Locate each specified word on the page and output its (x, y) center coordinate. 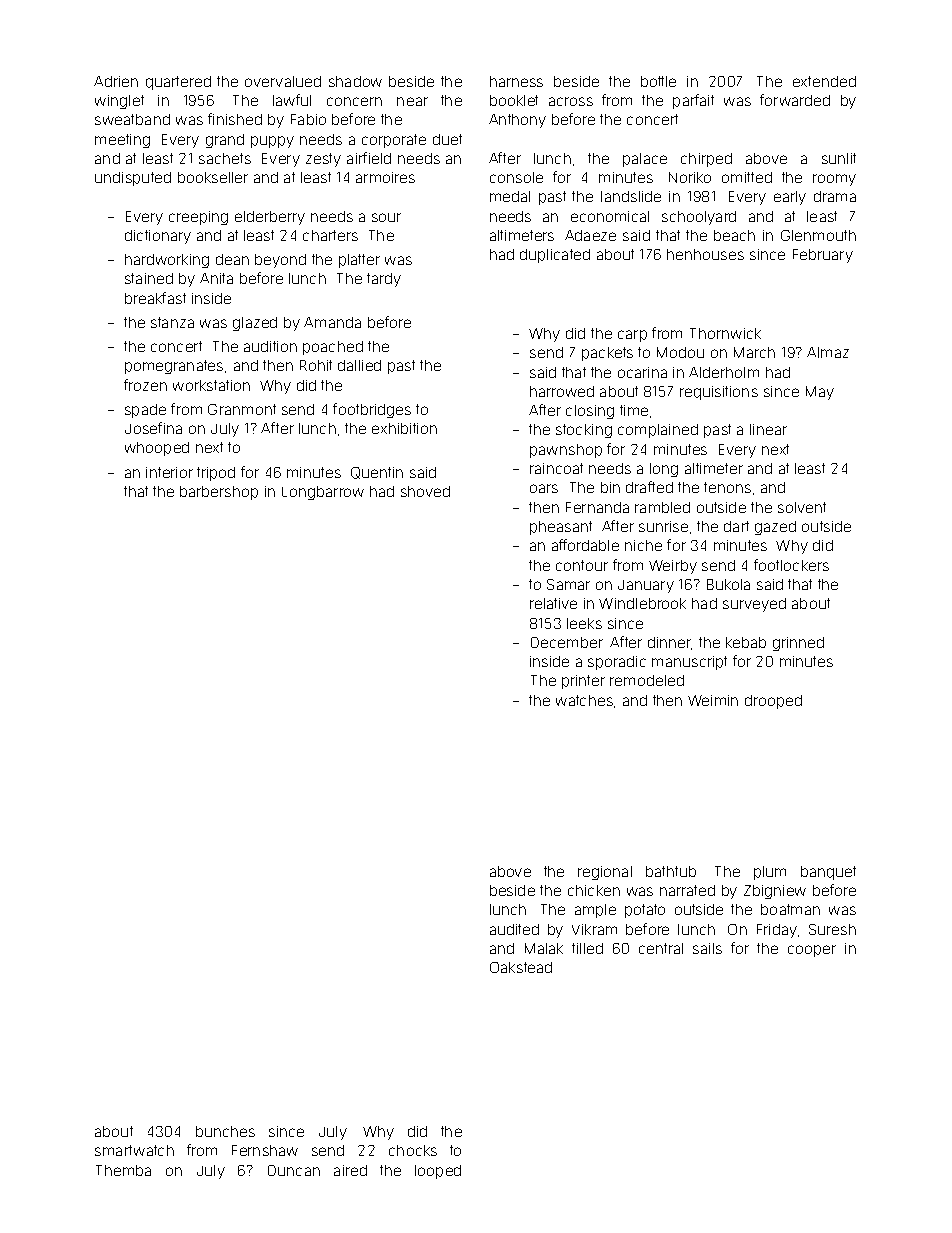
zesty (323, 160)
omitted (747, 177)
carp (632, 336)
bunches (225, 1131)
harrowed (562, 391)
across (571, 101)
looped (438, 1172)
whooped (157, 449)
